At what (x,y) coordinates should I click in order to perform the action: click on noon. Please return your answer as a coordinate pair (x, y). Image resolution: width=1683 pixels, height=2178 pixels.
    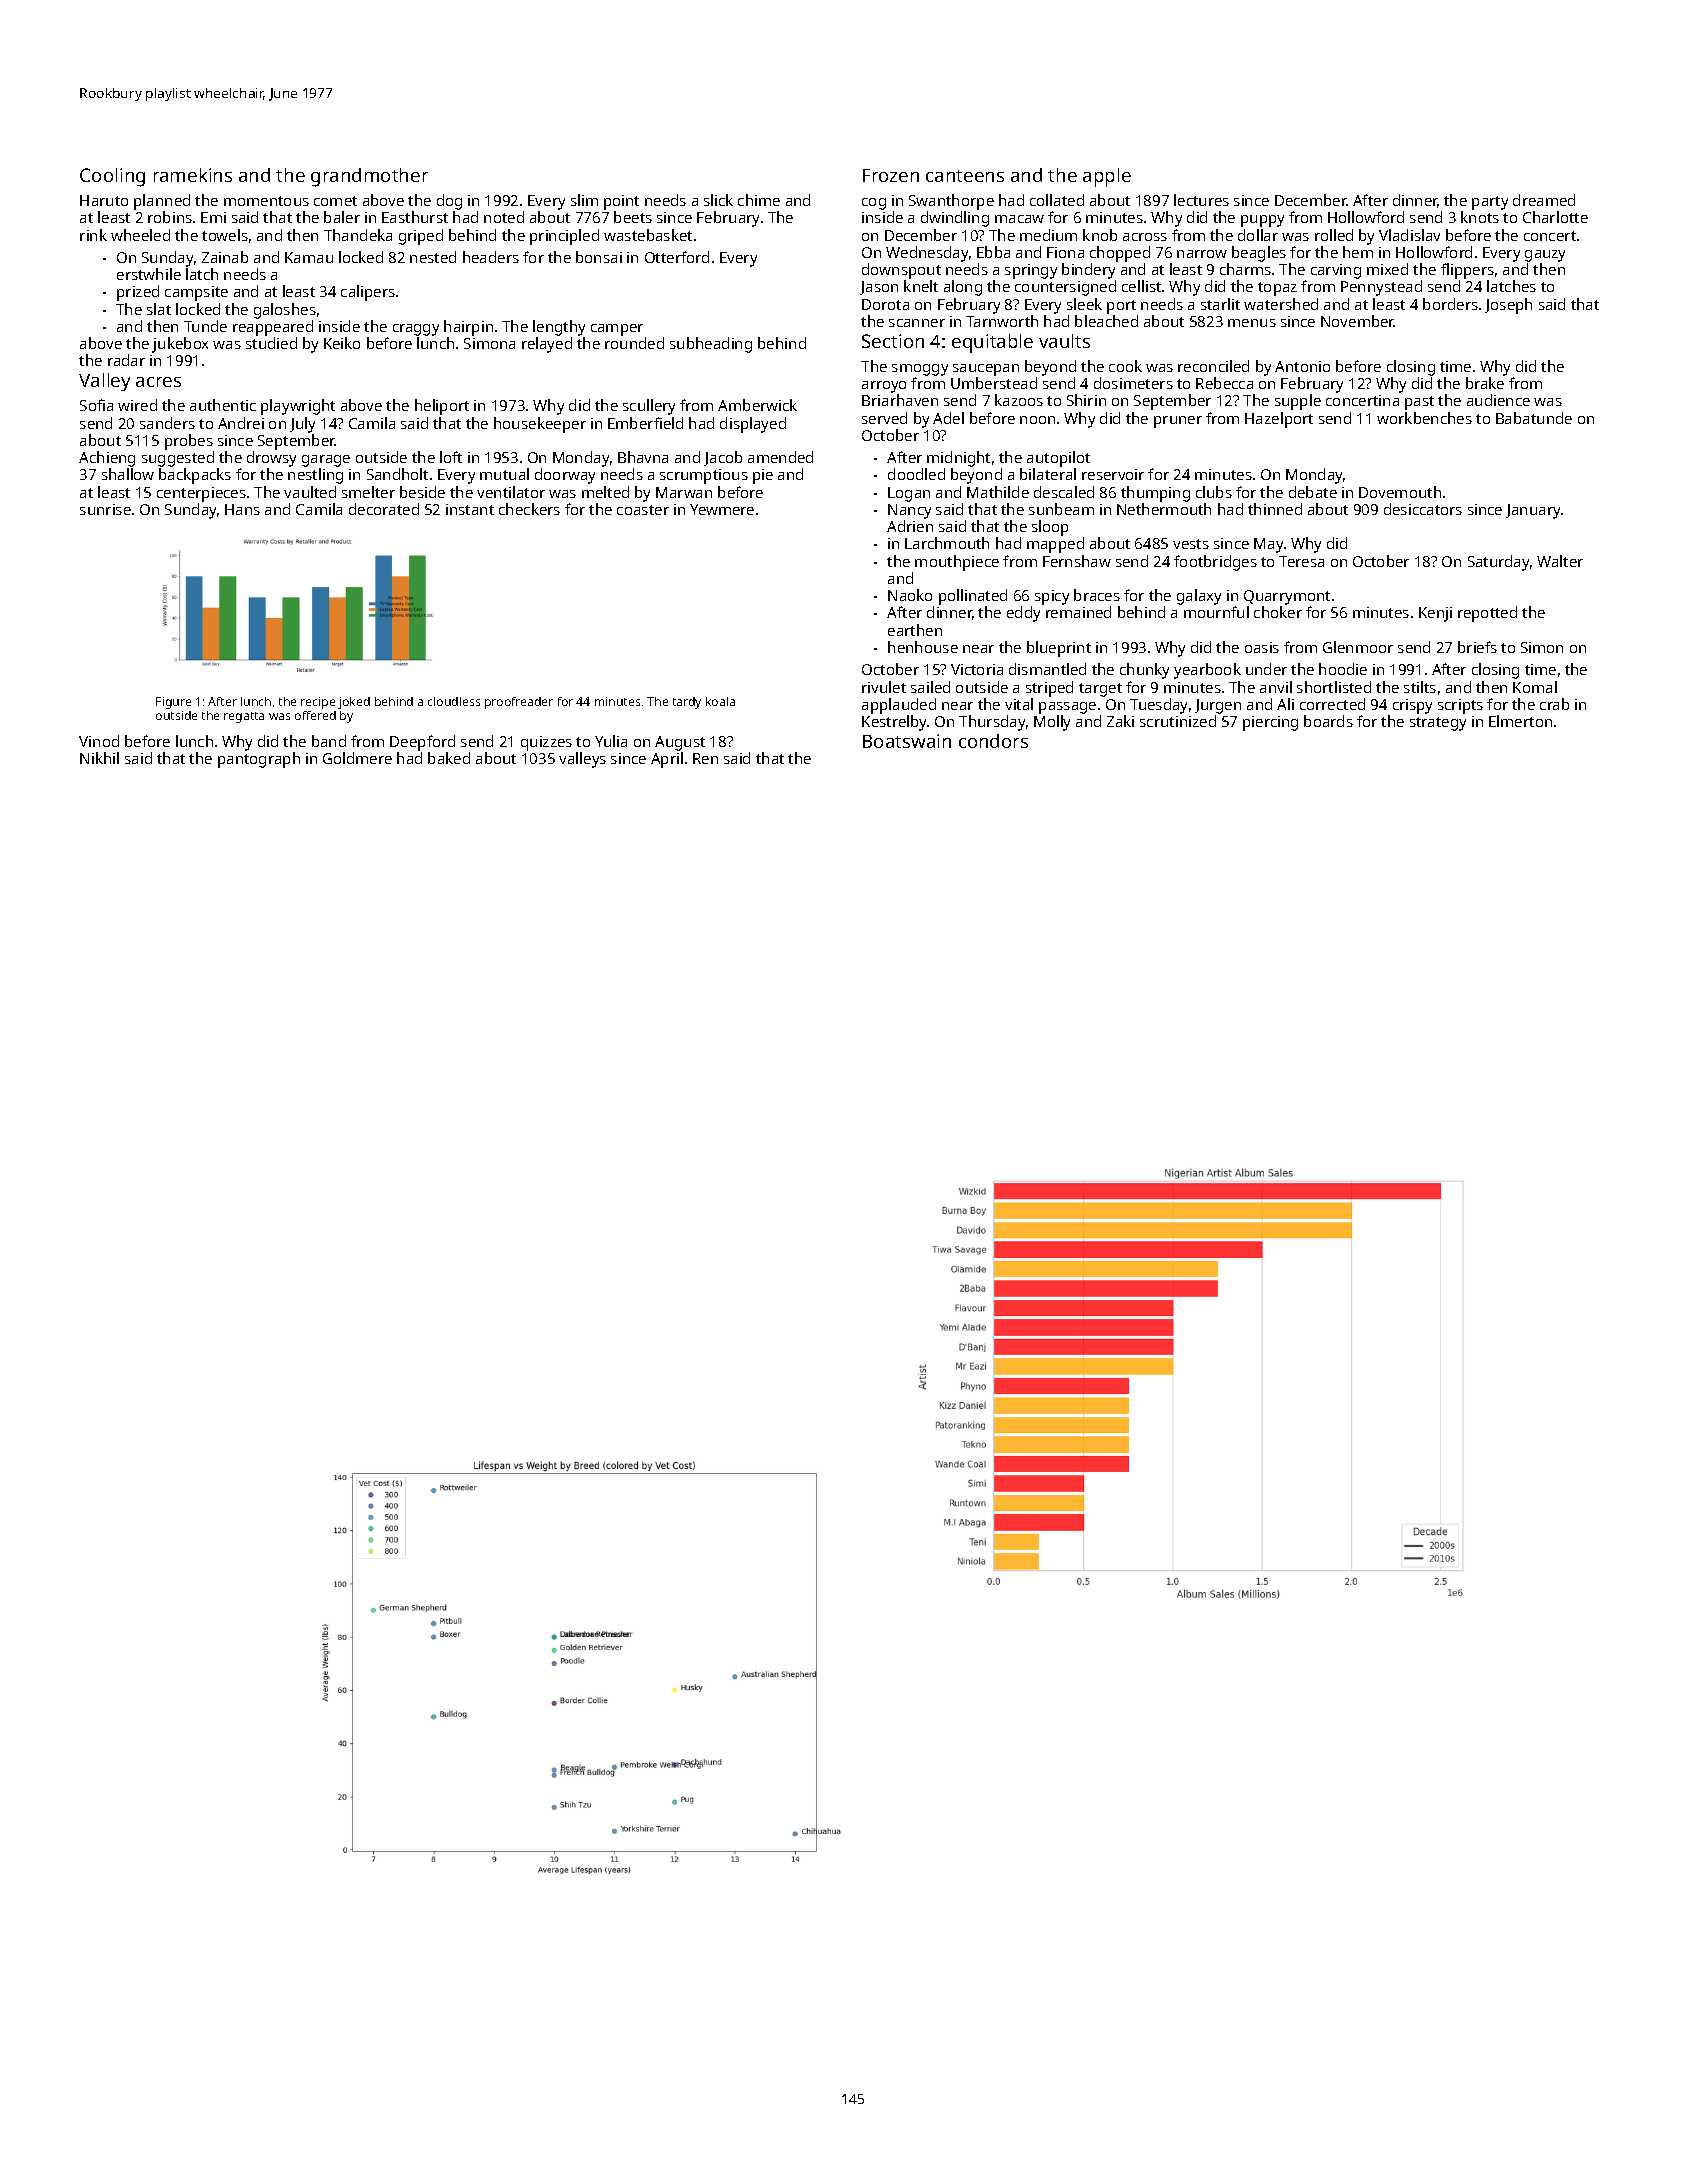
    Looking at the image, I should click on (1037, 420).
